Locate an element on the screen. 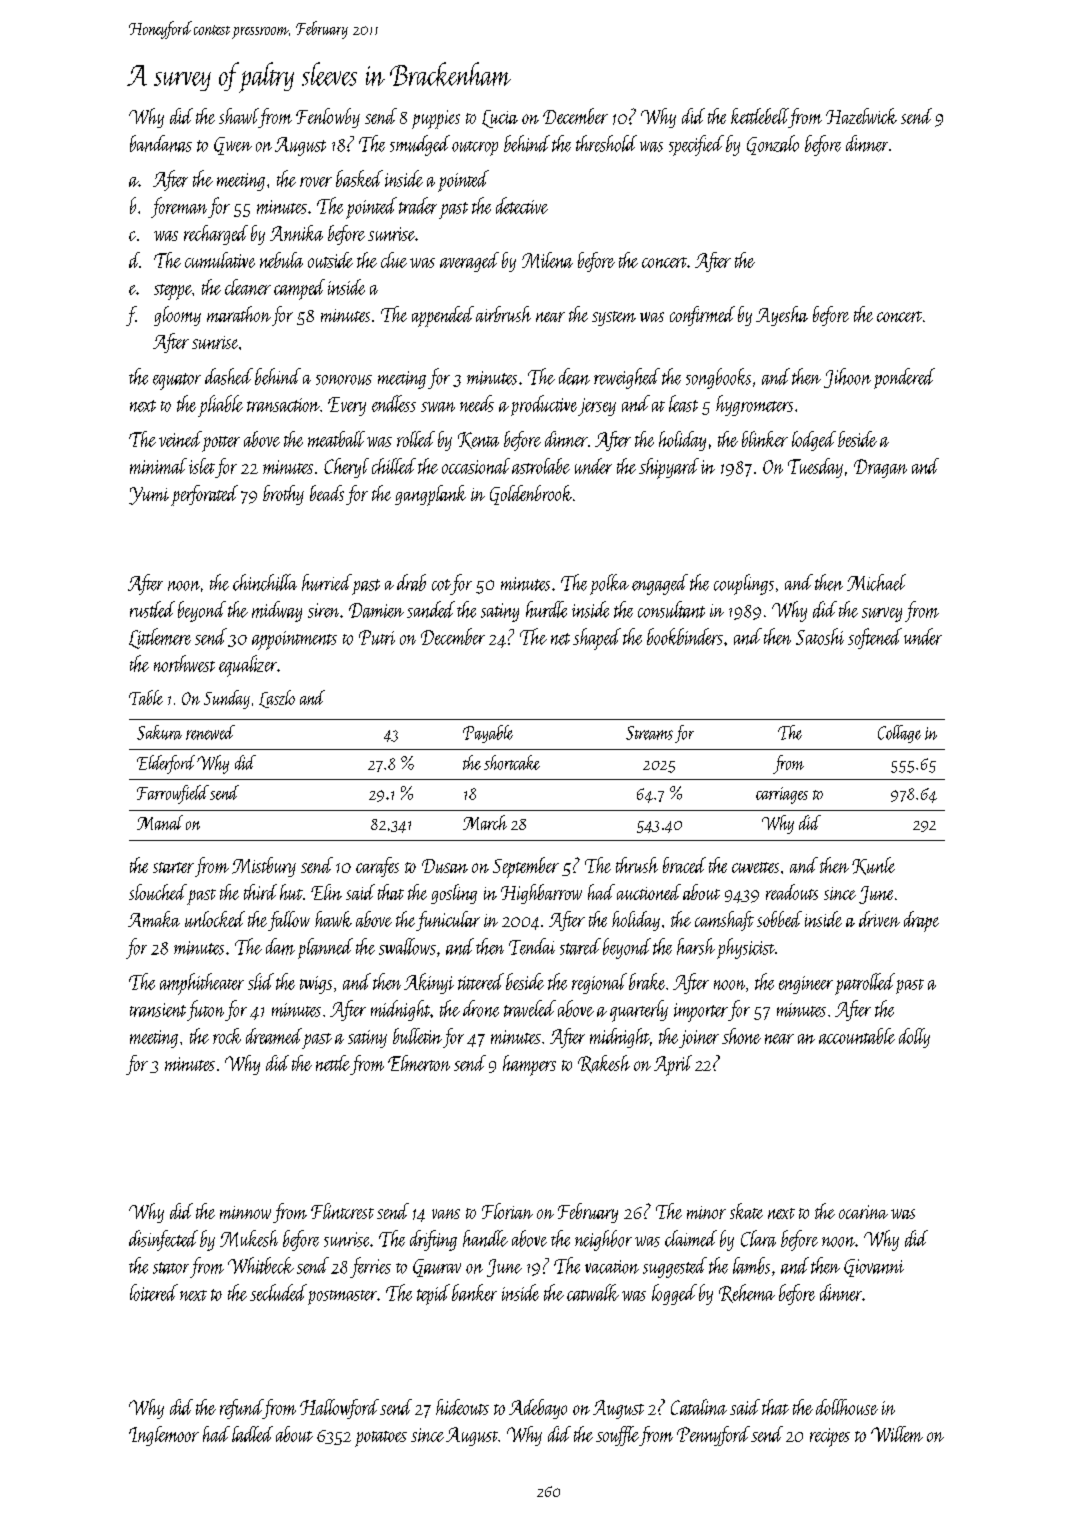 This screenshot has height=1525, width=1074. Inglemoor is located at coordinates (164, 1436).
